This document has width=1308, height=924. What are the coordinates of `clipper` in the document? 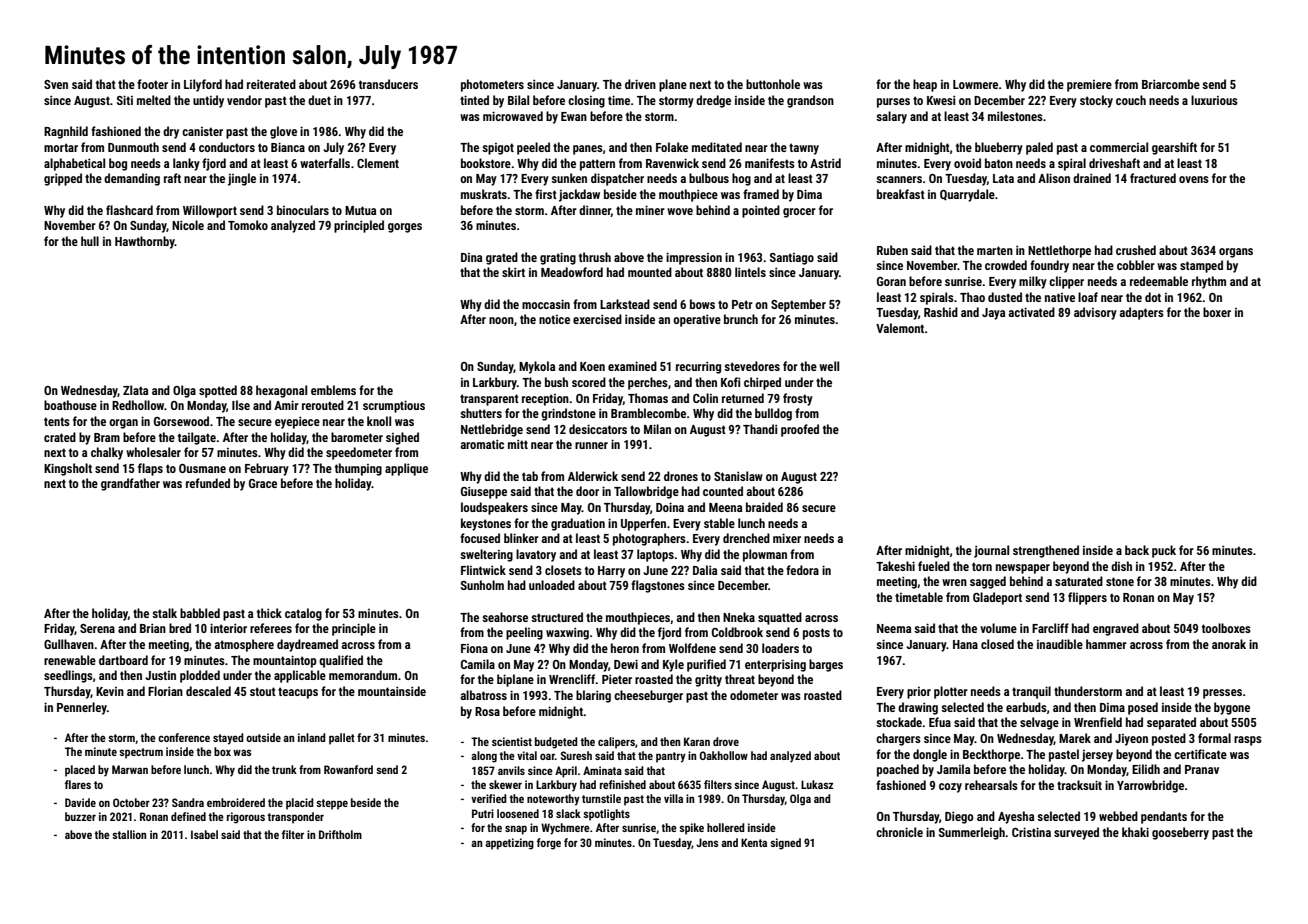 It's located at (1066, 282).
